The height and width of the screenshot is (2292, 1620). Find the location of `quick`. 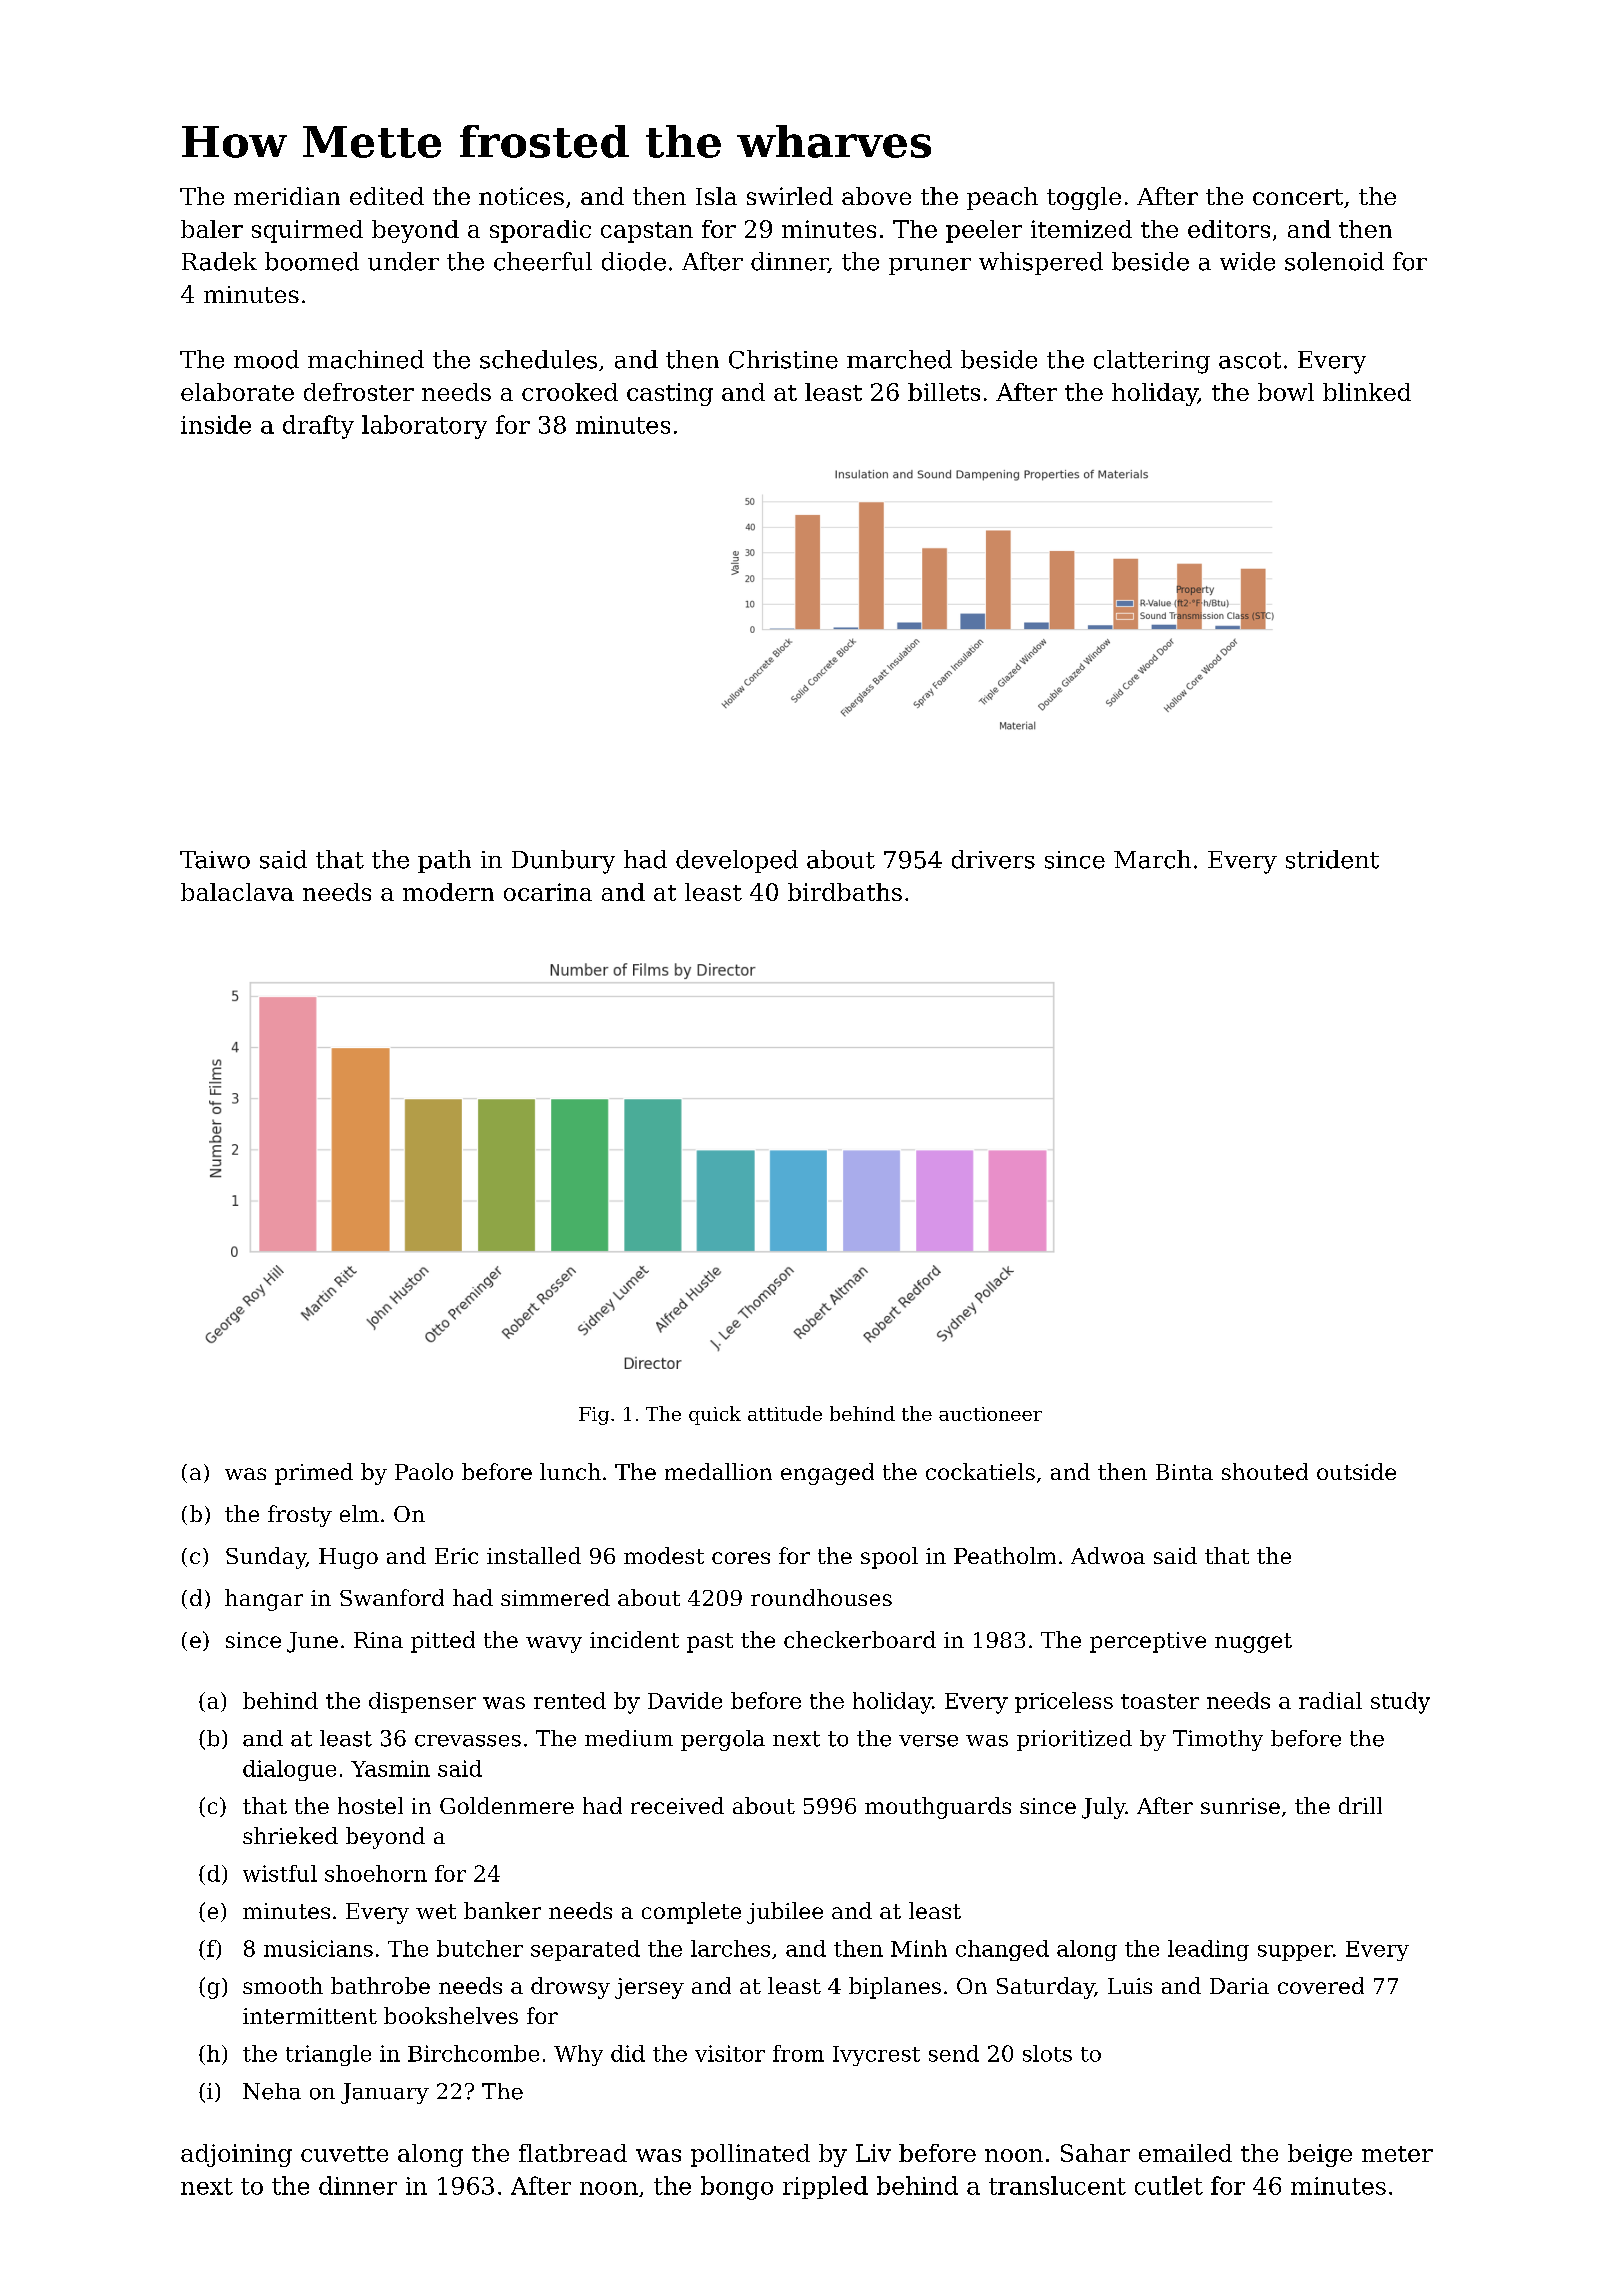

quick is located at coordinates (715, 1415).
